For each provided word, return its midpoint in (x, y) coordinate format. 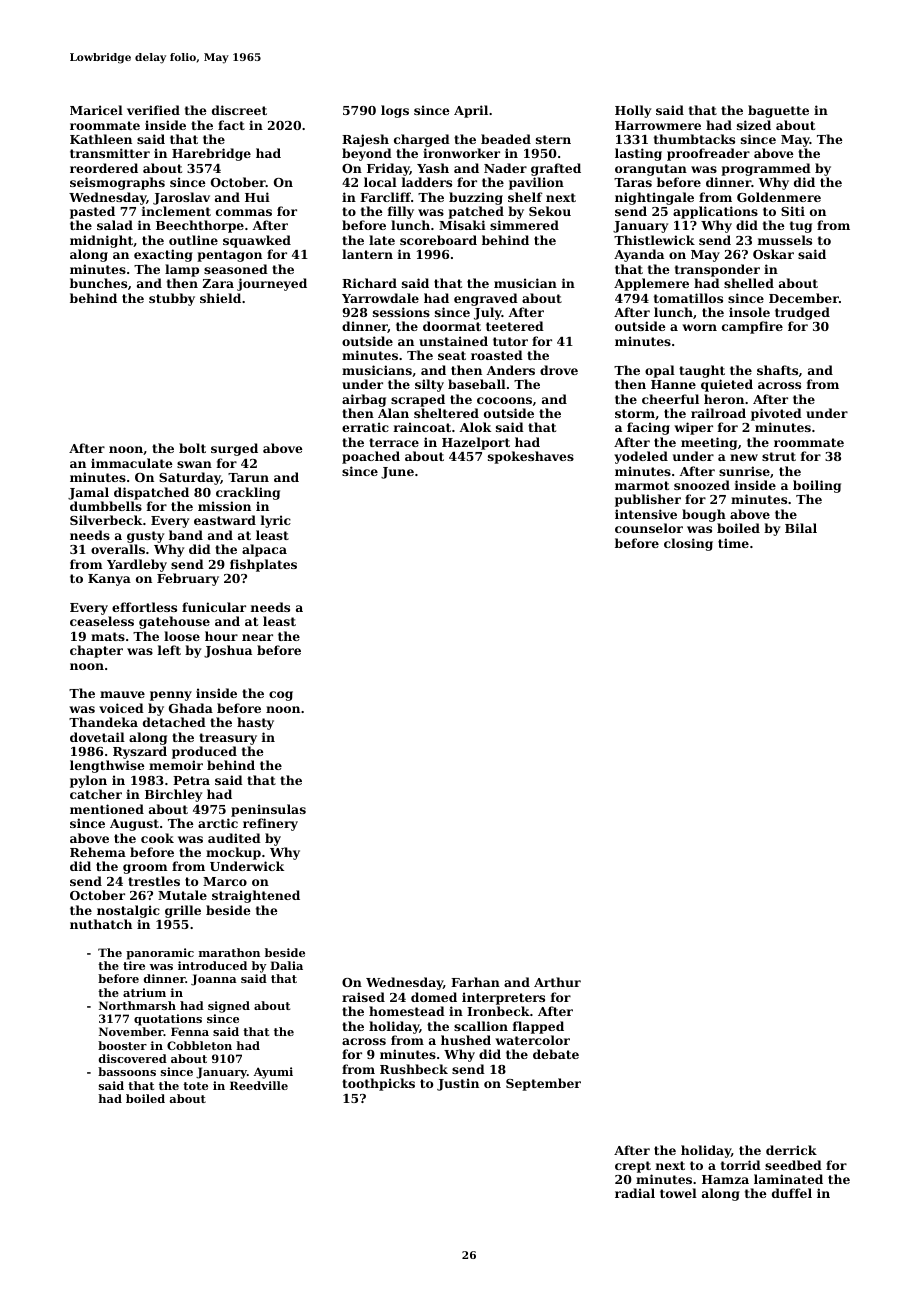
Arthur (557, 982)
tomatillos (688, 298)
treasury (228, 739)
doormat (452, 326)
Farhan (475, 982)
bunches (98, 283)
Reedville (259, 1085)
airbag (364, 400)
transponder (717, 270)
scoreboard (438, 240)
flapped (538, 1027)
